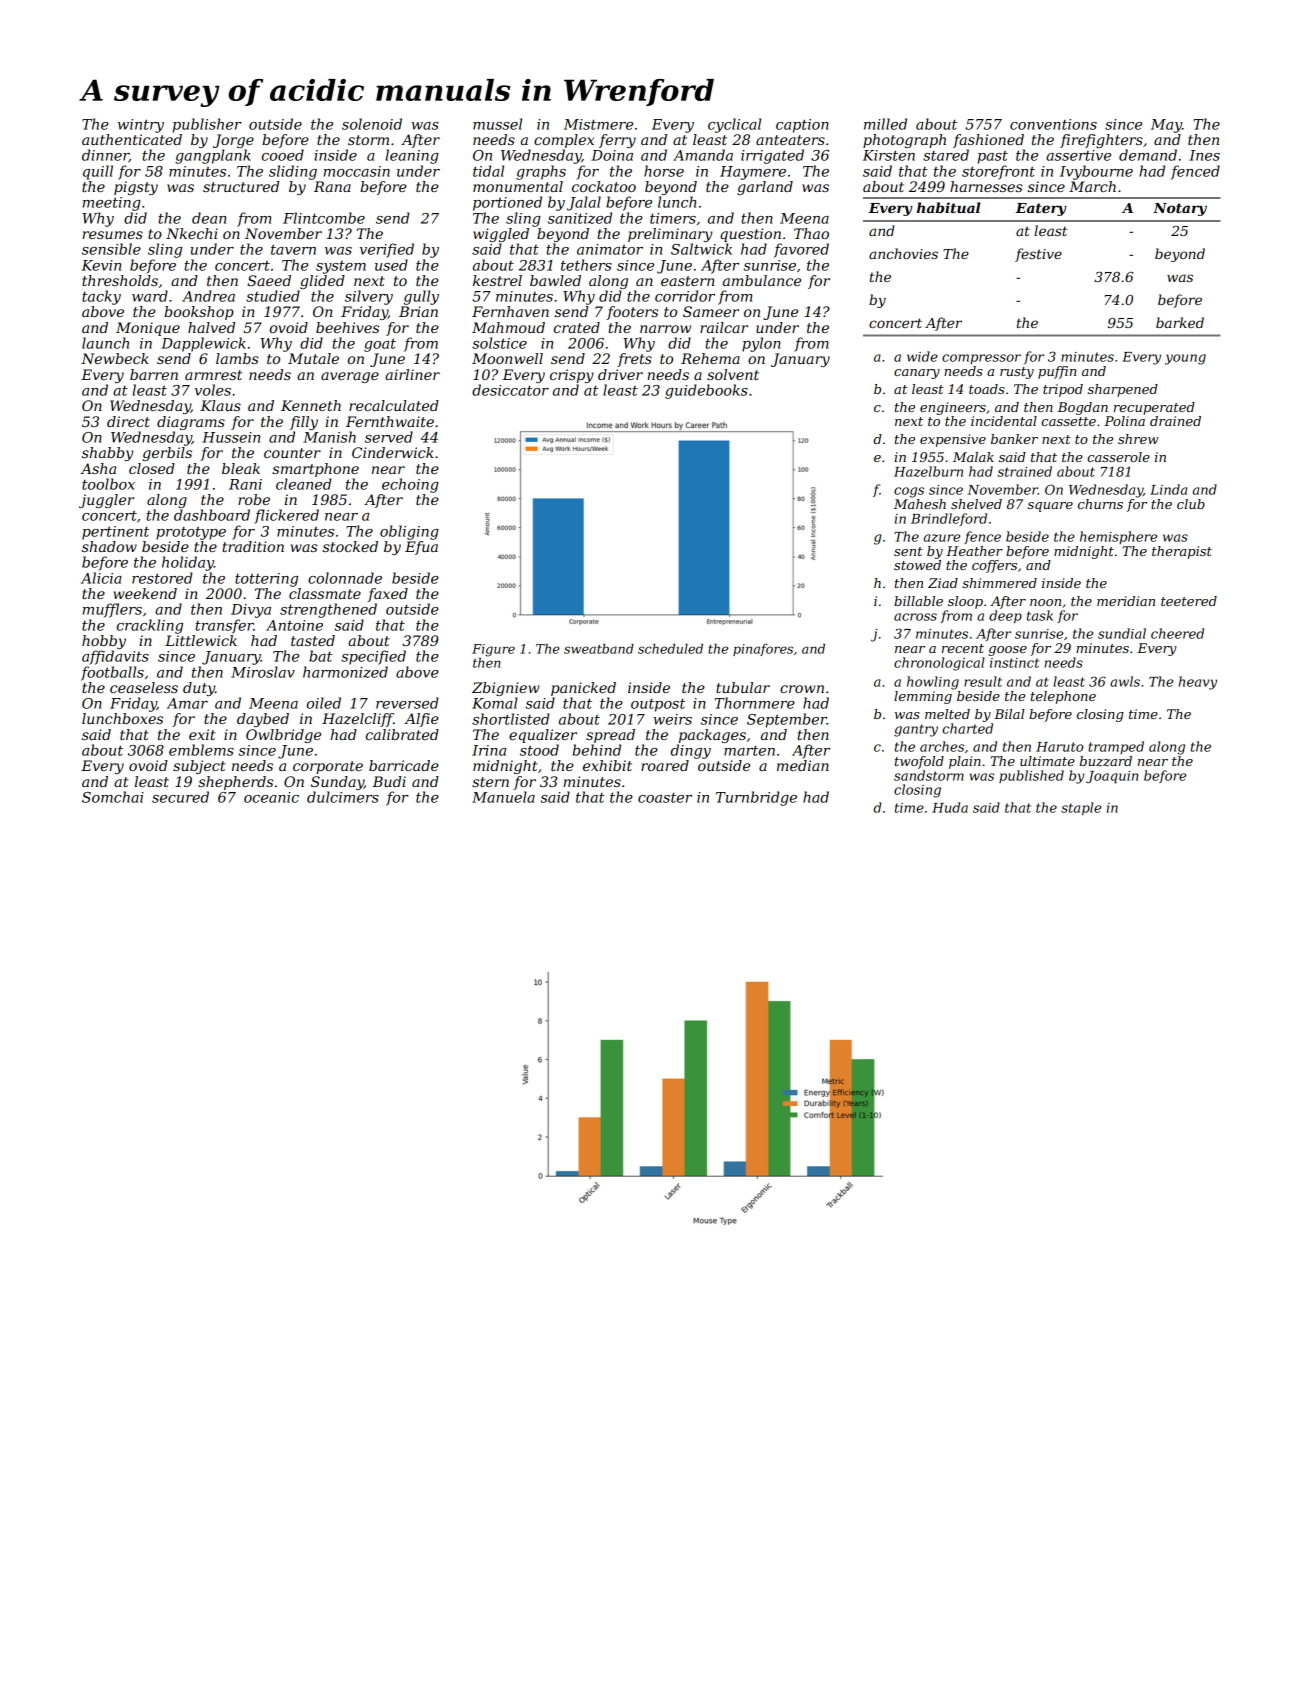 The image size is (1302, 1685). Describe the element at coordinates (765, 188) in the screenshot. I see `garland` at that location.
